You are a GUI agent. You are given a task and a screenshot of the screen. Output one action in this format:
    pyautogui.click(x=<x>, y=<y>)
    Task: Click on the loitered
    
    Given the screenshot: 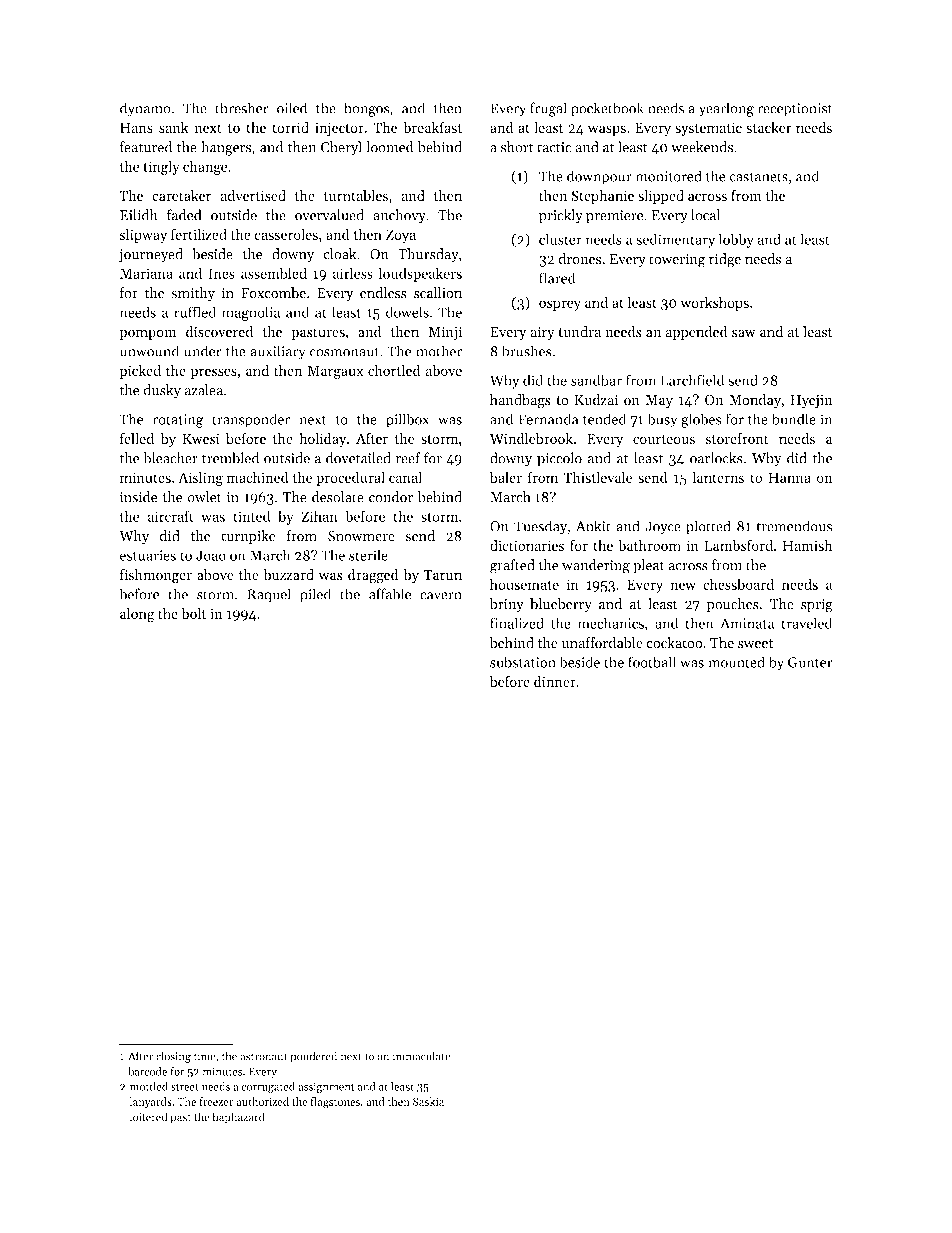 What is the action you would take?
    pyautogui.click(x=149, y=1117)
